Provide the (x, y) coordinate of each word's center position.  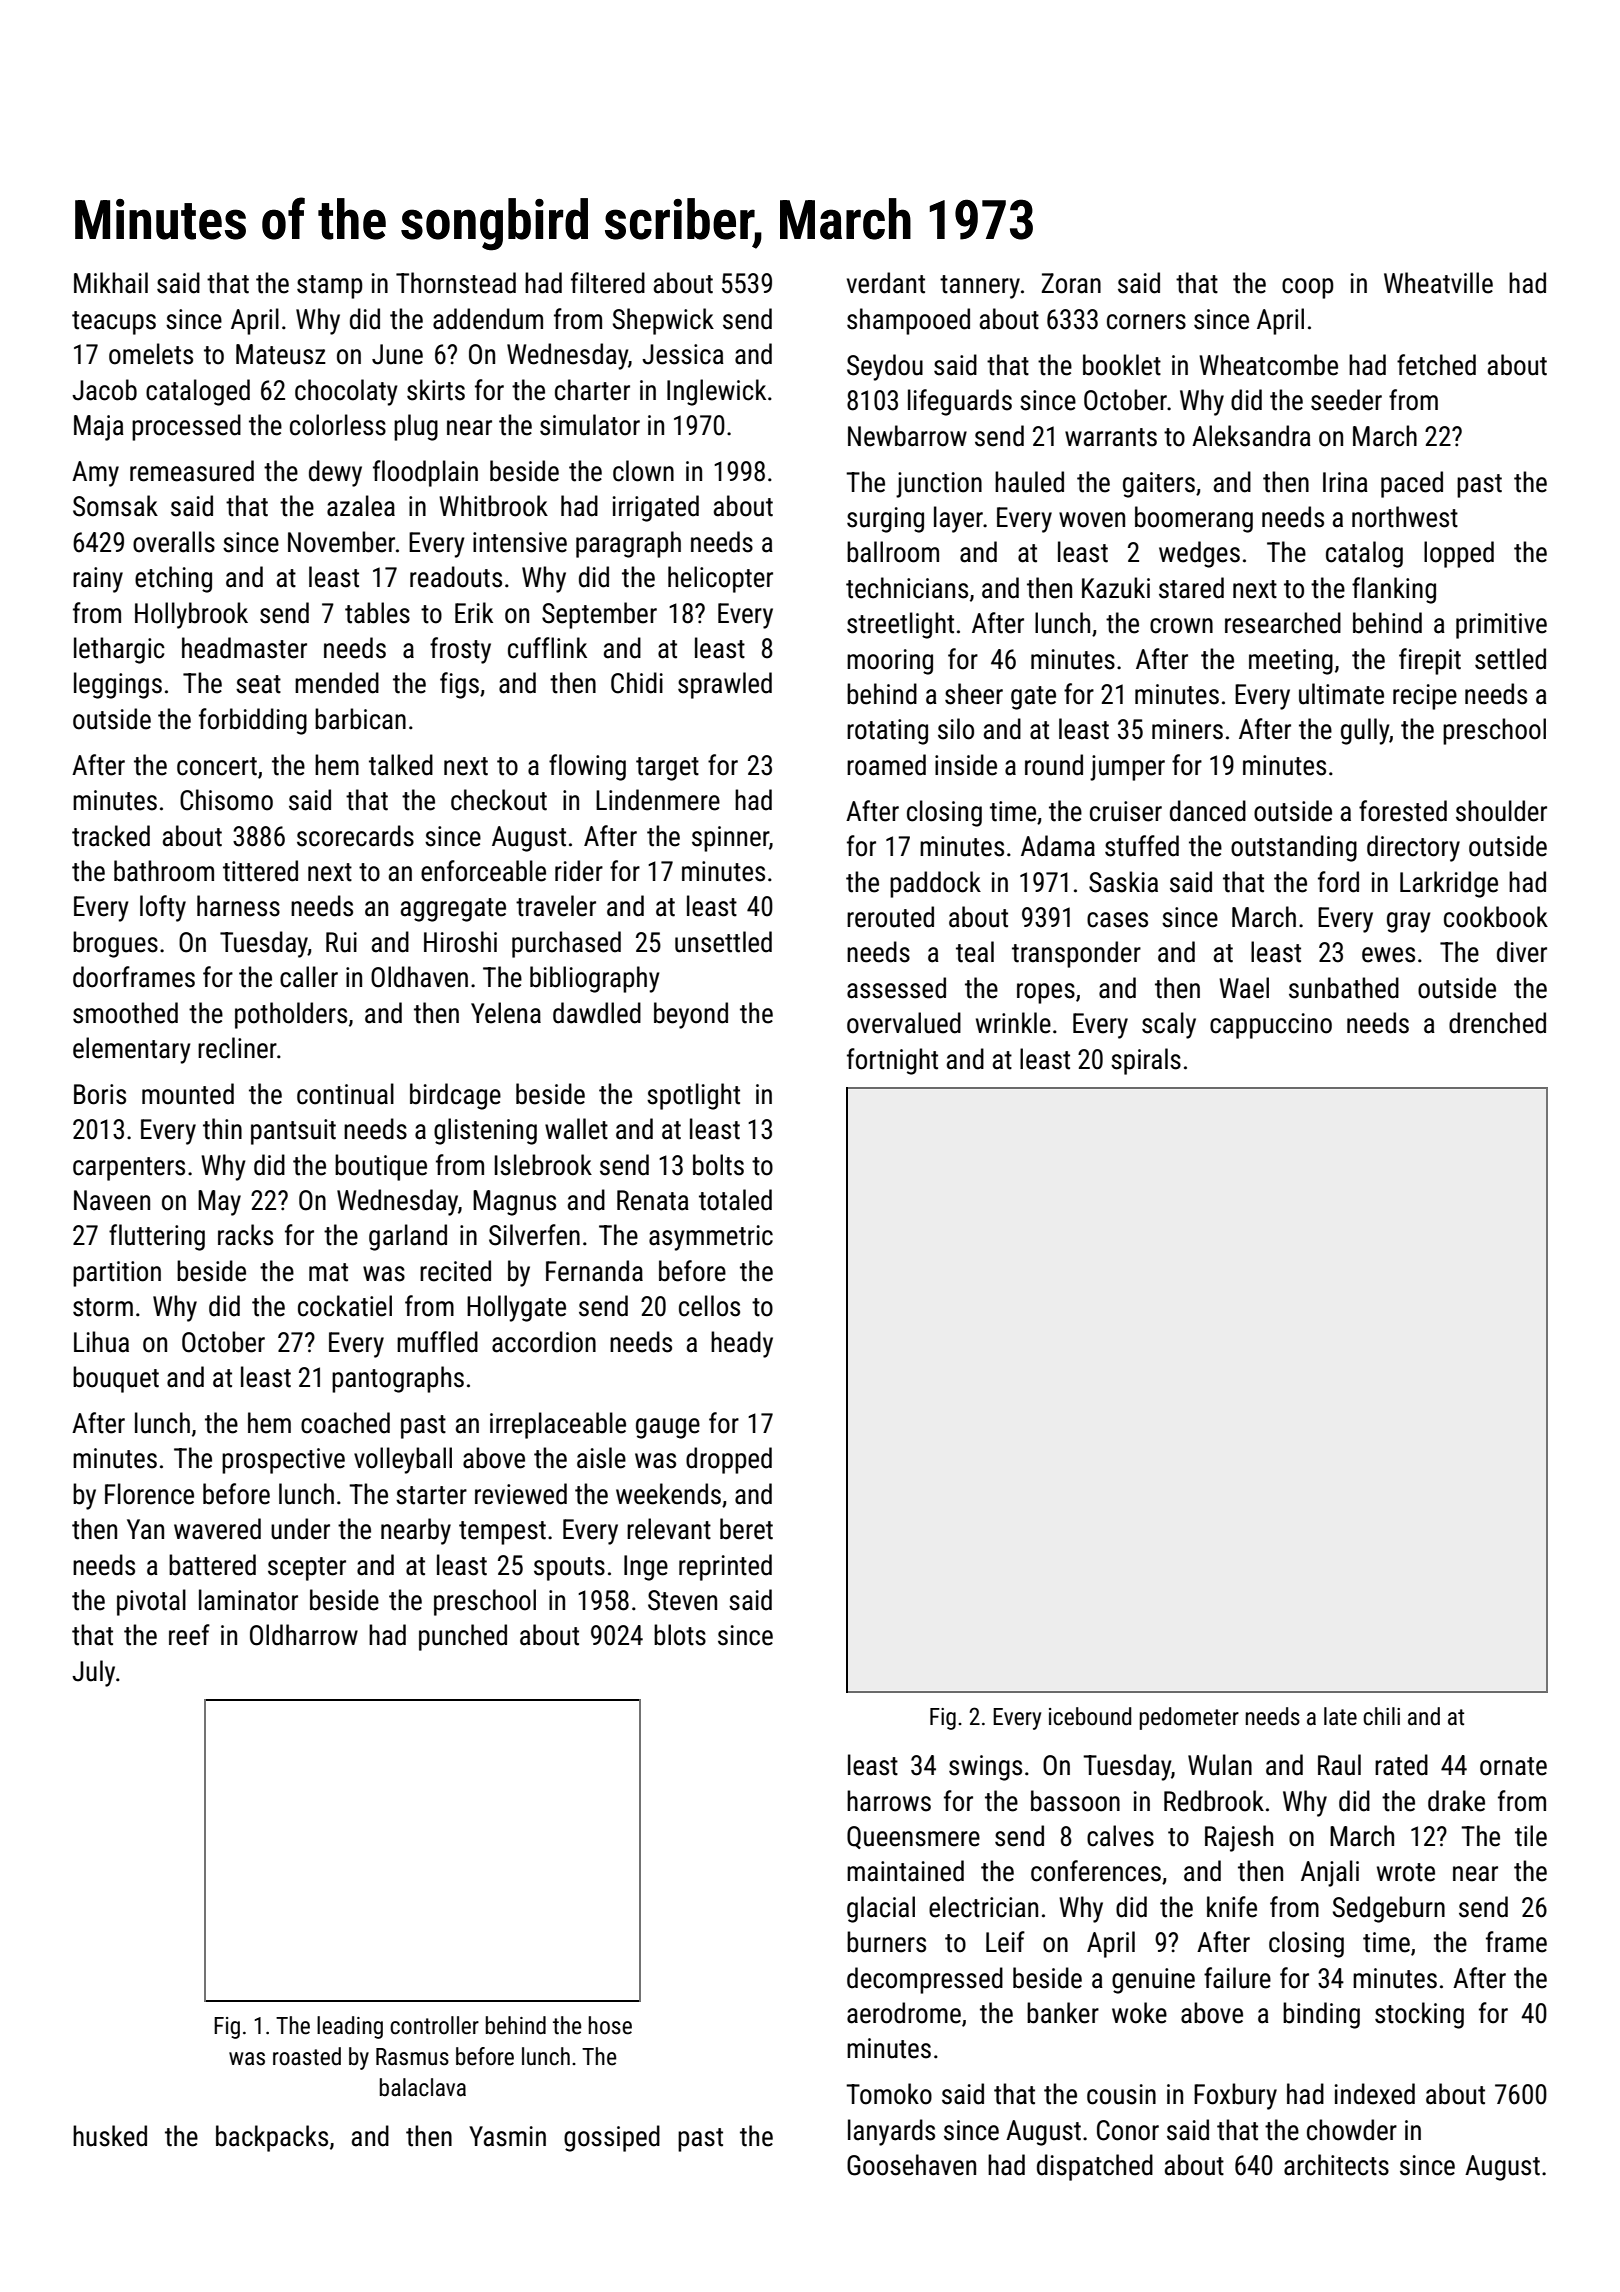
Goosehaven (911, 2165)
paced (1412, 484)
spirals (1146, 1061)
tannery (980, 287)
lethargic (119, 650)
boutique (381, 1167)
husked (110, 2136)
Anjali (1330, 1873)
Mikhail (111, 283)
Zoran (1071, 283)
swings (985, 1768)
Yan (145, 1529)
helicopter (720, 579)
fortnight (892, 1061)
